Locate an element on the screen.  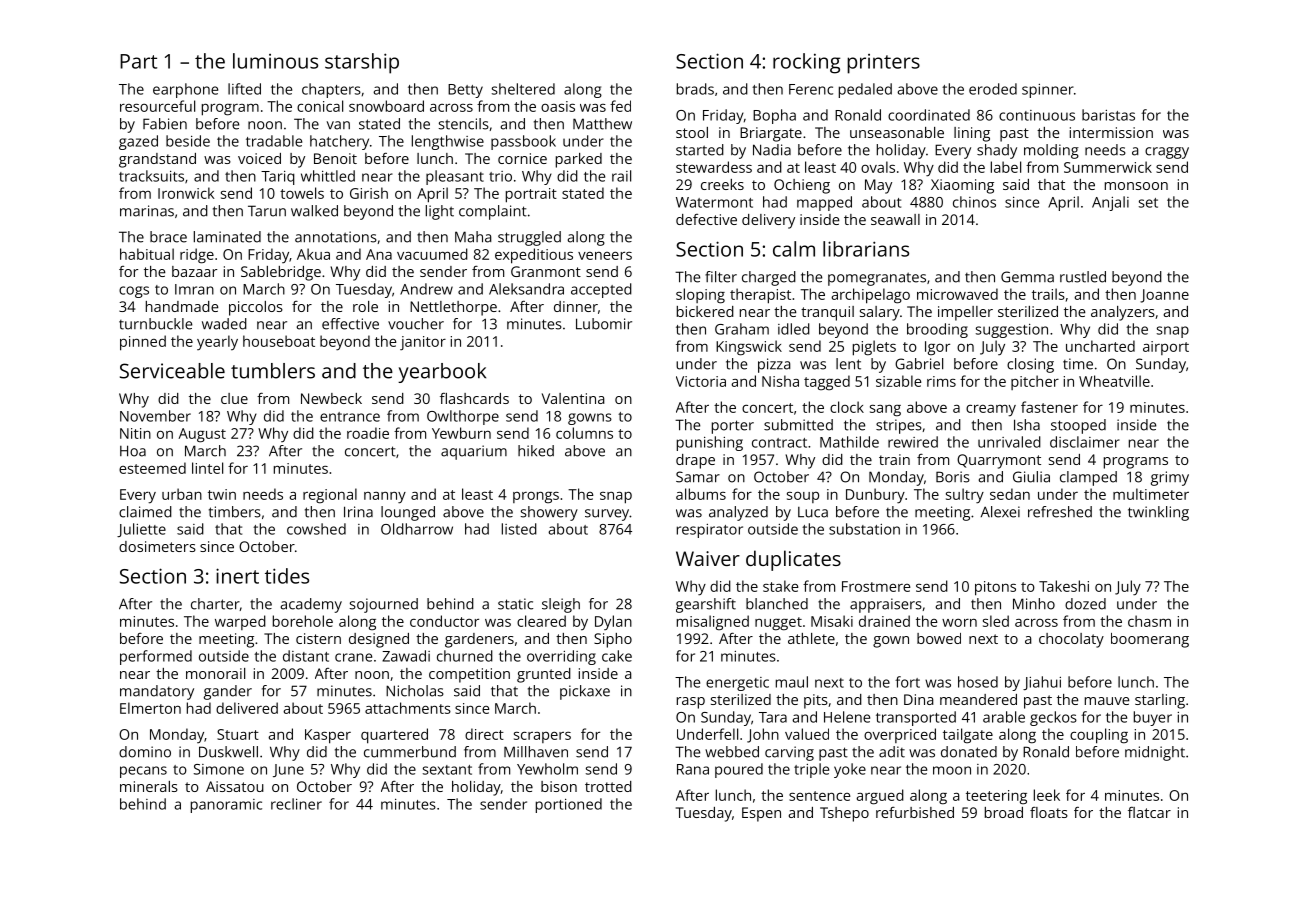
recliner is located at coordinates (296, 804).
